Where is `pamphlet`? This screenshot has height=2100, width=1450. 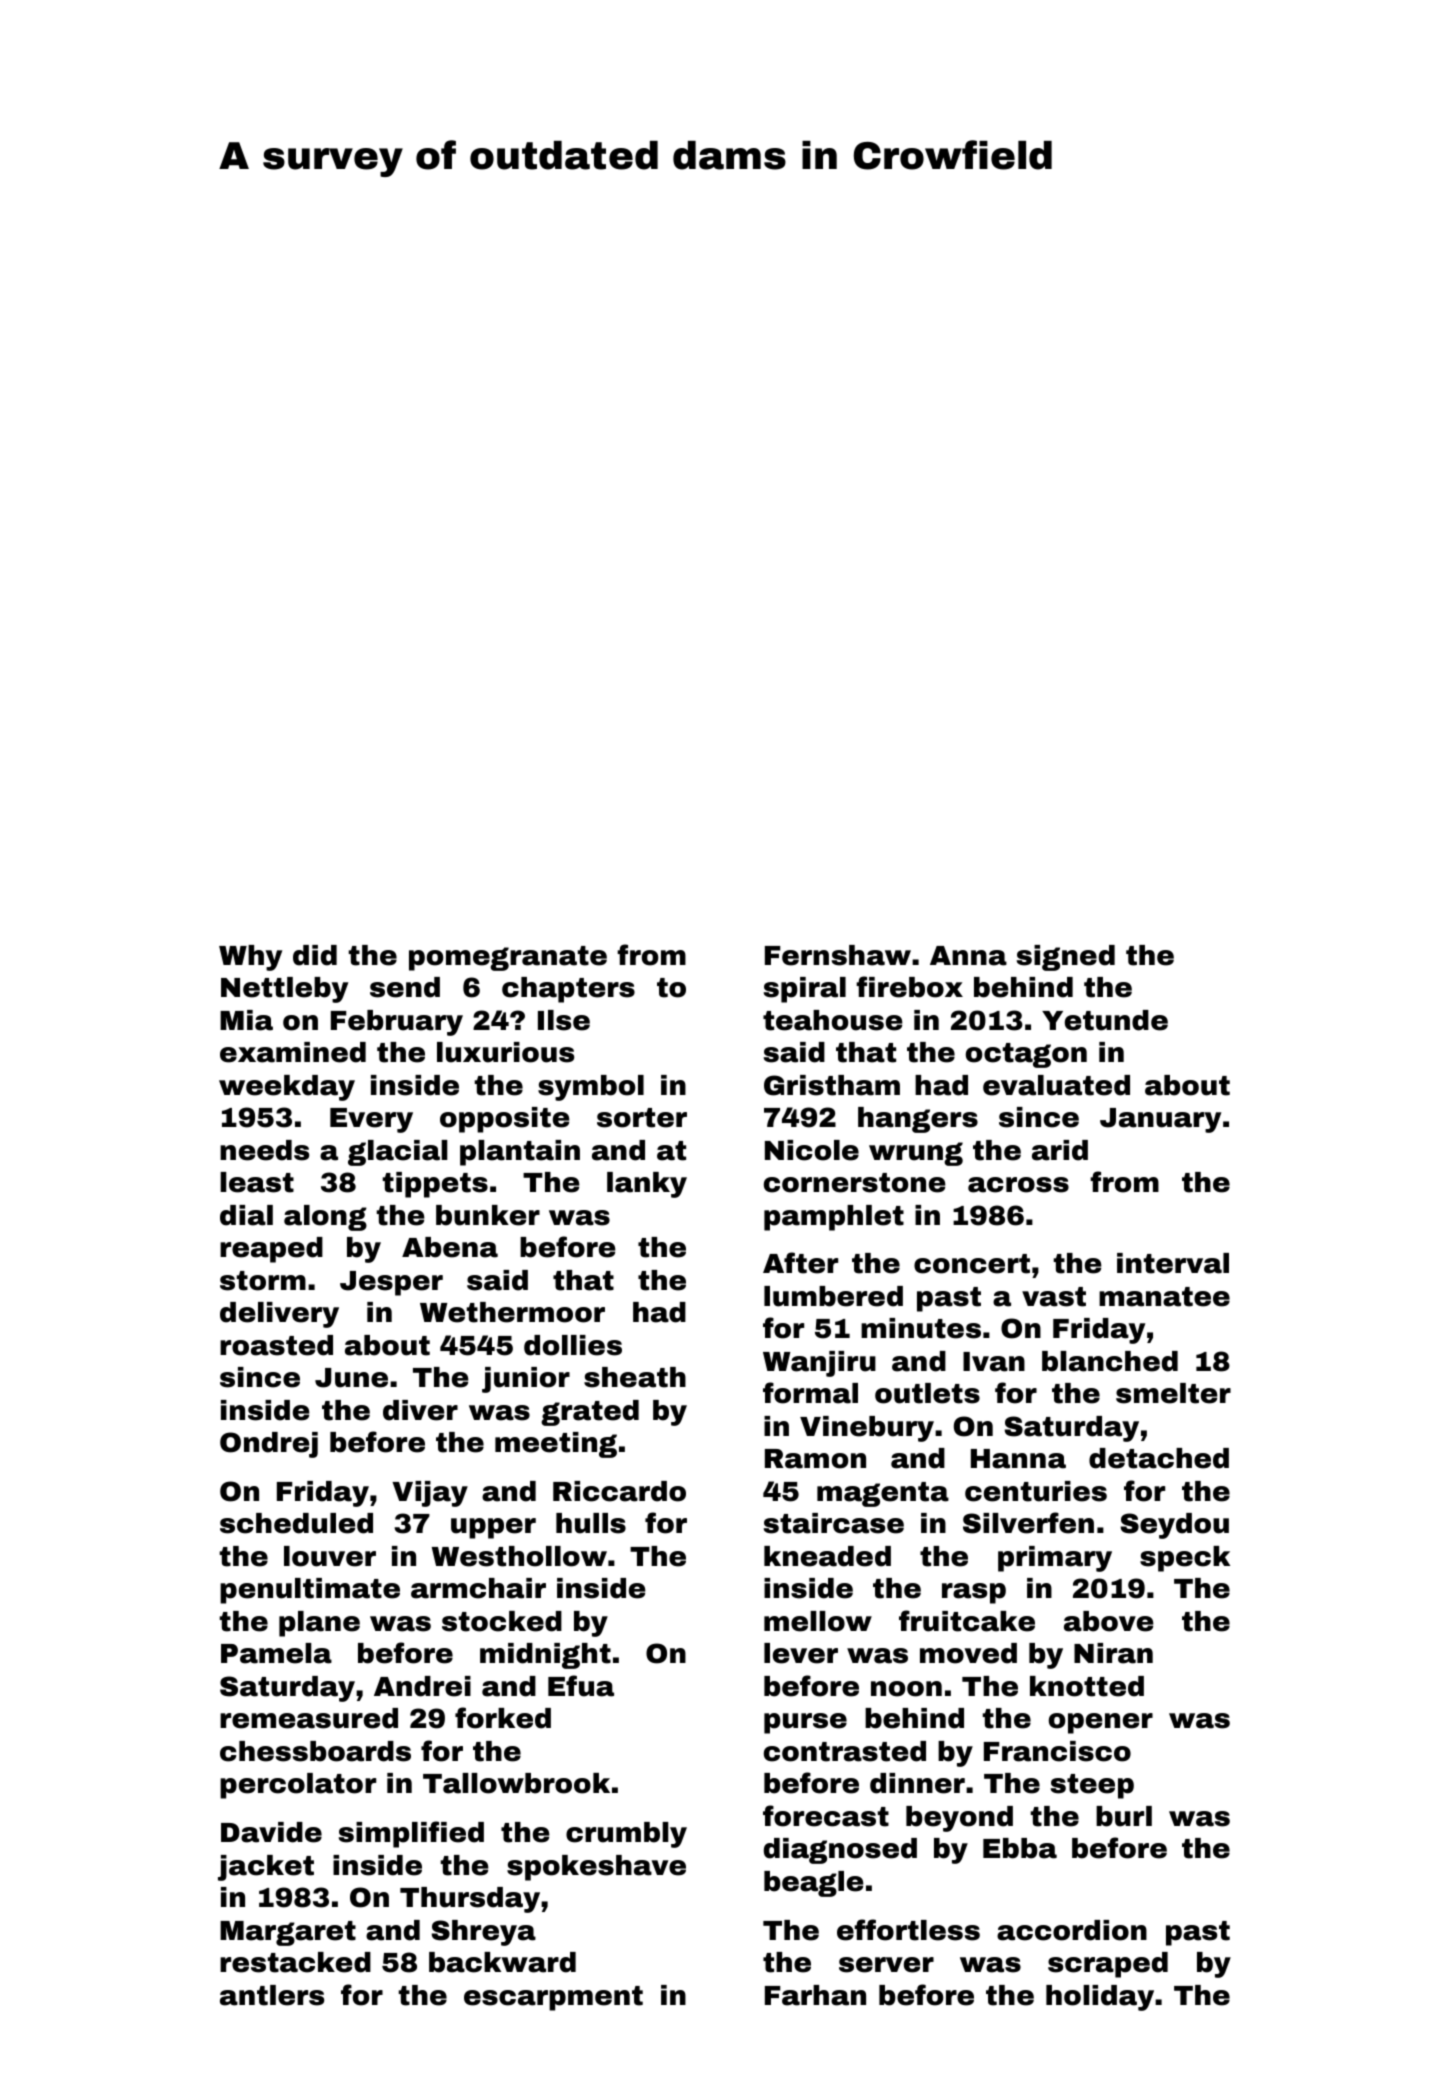
pamphlet is located at coordinates (834, 1218).
